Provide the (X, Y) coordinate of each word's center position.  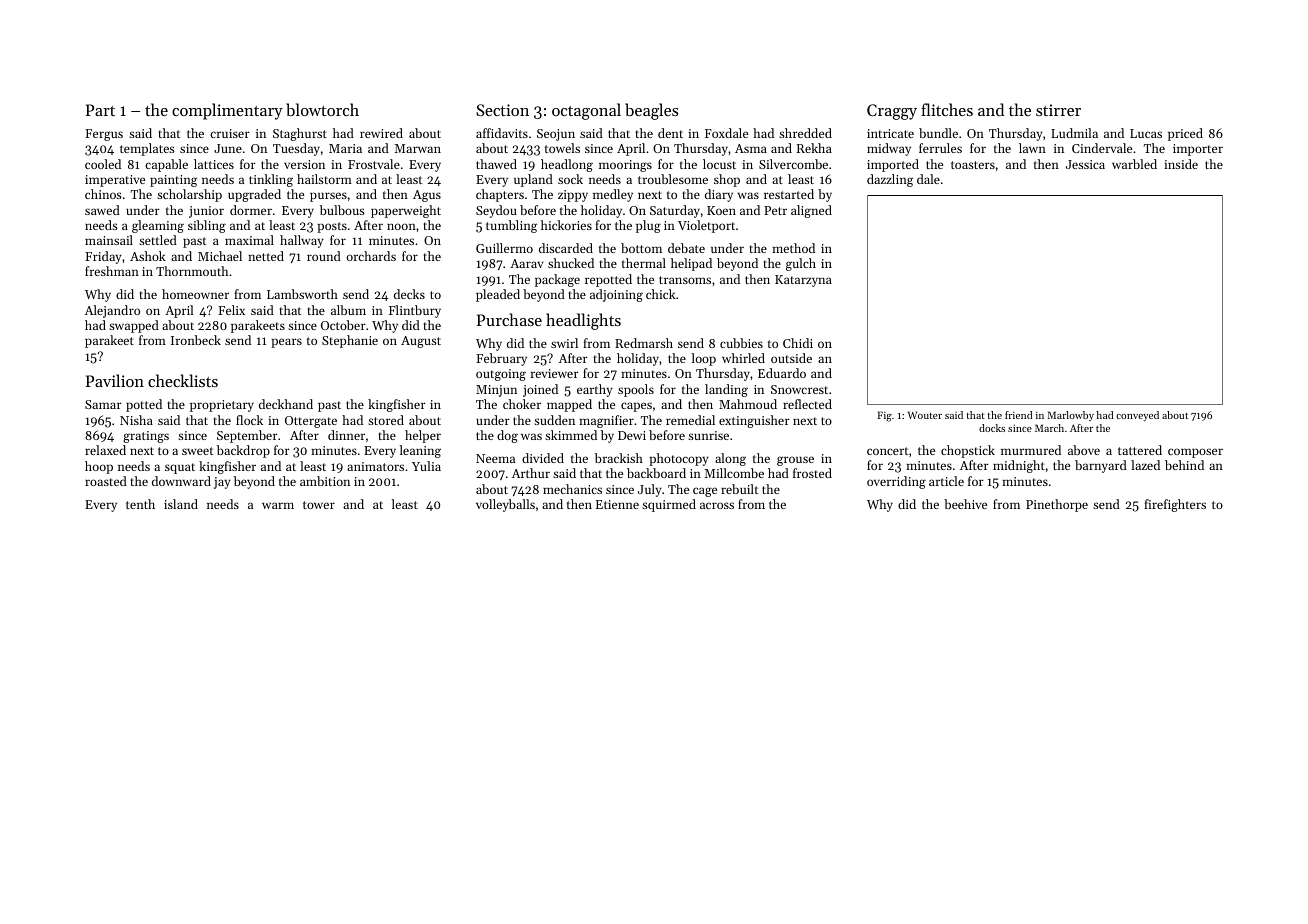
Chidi (798, 343)
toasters (973, 165)
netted (266, 256)
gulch (801, 264)
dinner (346, 435)
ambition (325, 481)
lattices (214, 164)
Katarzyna (803, 281)
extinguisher (754, 421)
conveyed (1137, 416)
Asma (751, 148)
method (793, 248)
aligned (811, 211)
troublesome (673, 179)
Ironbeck (196, 340)
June (228, 148)
